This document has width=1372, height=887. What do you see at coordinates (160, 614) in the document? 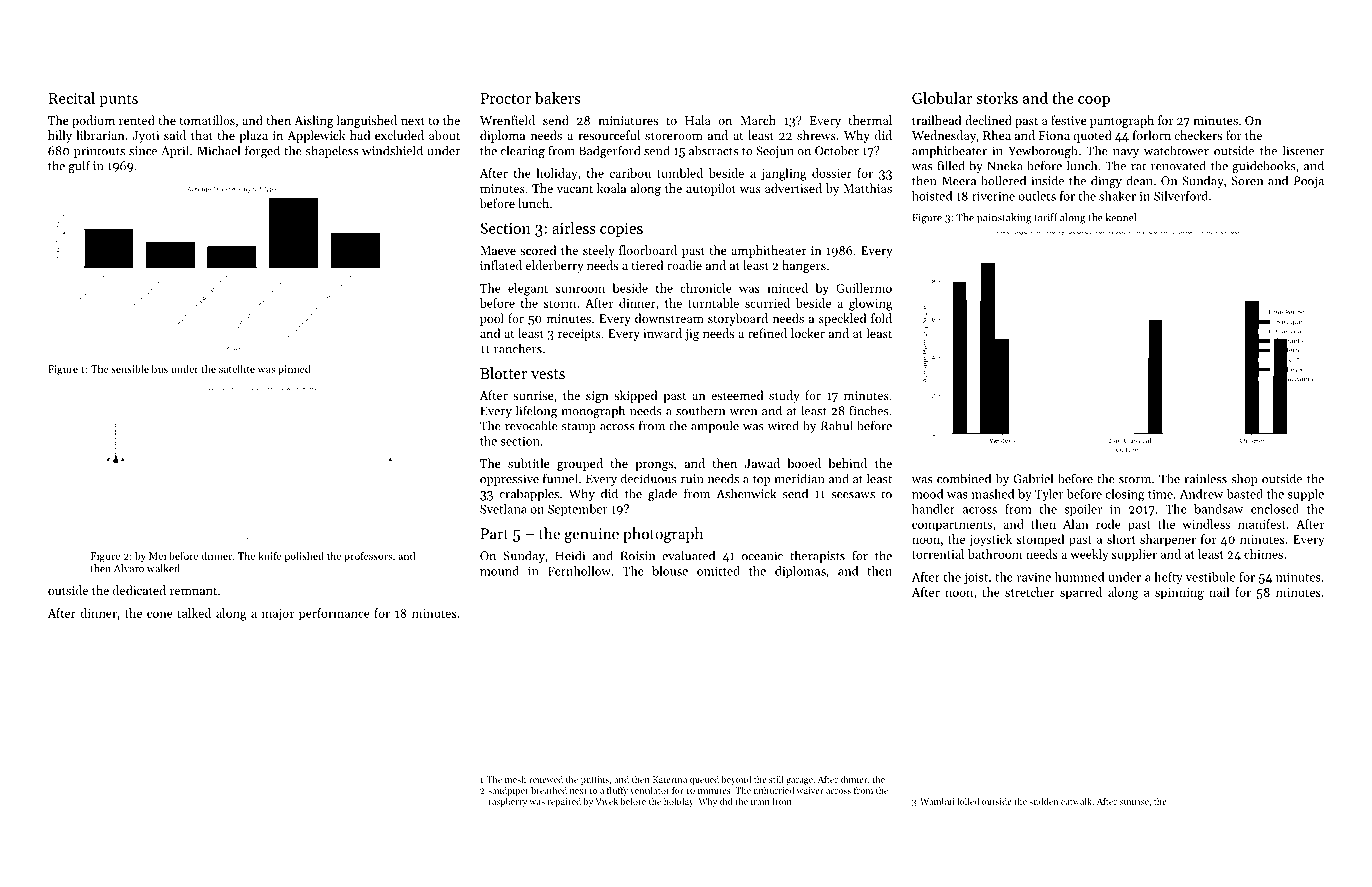
I see `cone` at bounding box center [160, 614].
